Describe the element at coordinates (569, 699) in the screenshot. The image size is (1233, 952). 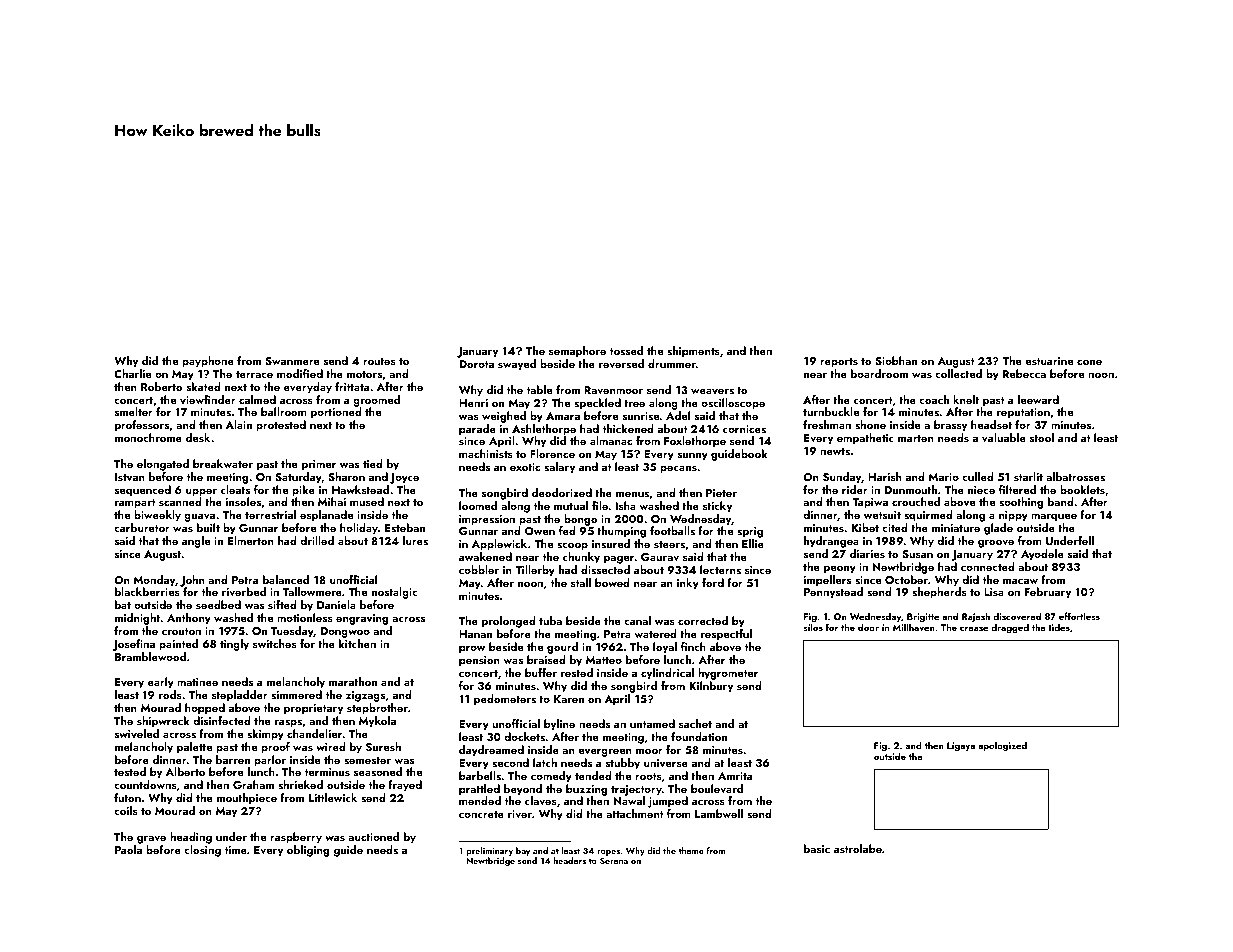
I see `Karen` at that location.
